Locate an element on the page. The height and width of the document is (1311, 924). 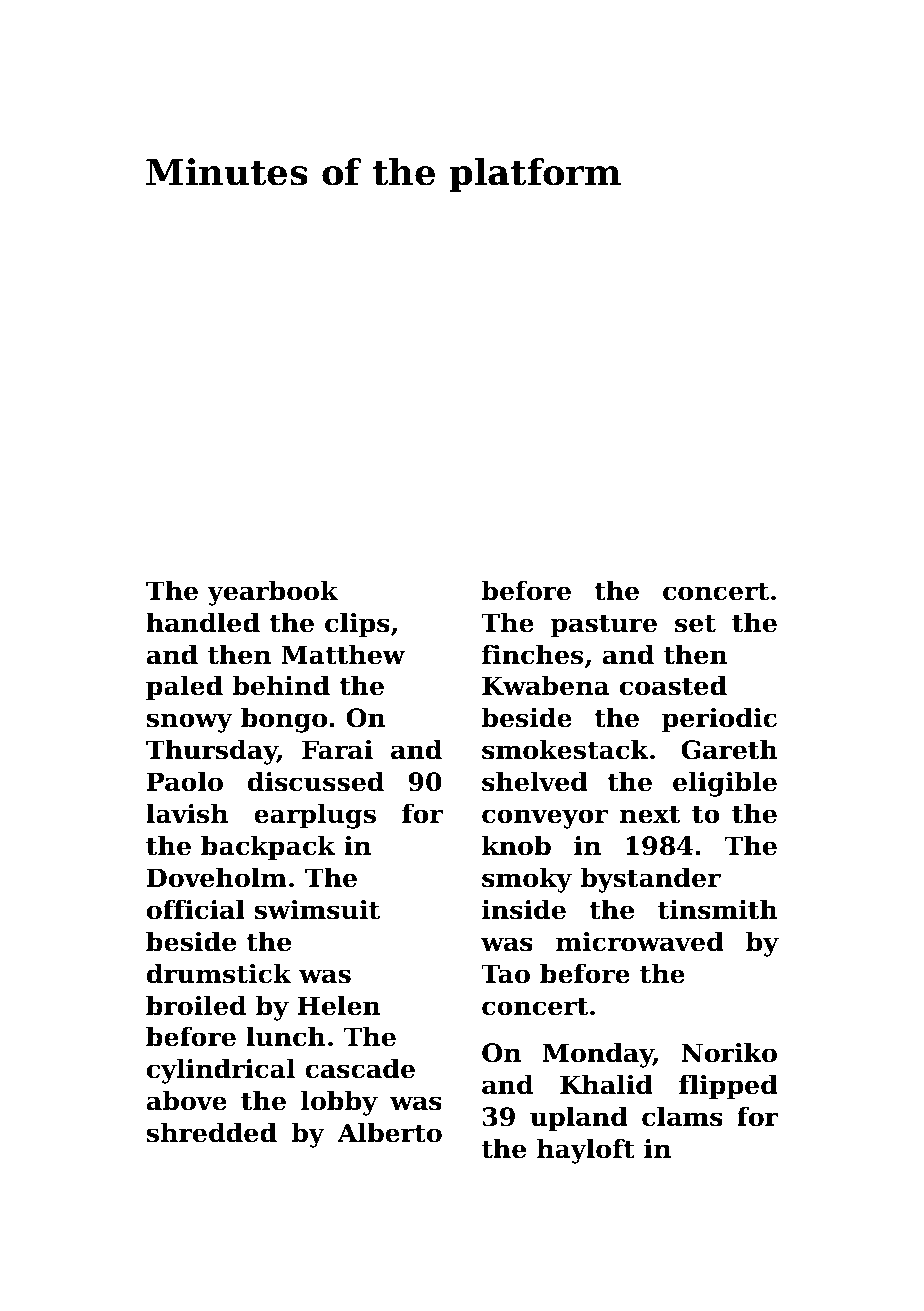
set is located at coordinates (695, 624).
